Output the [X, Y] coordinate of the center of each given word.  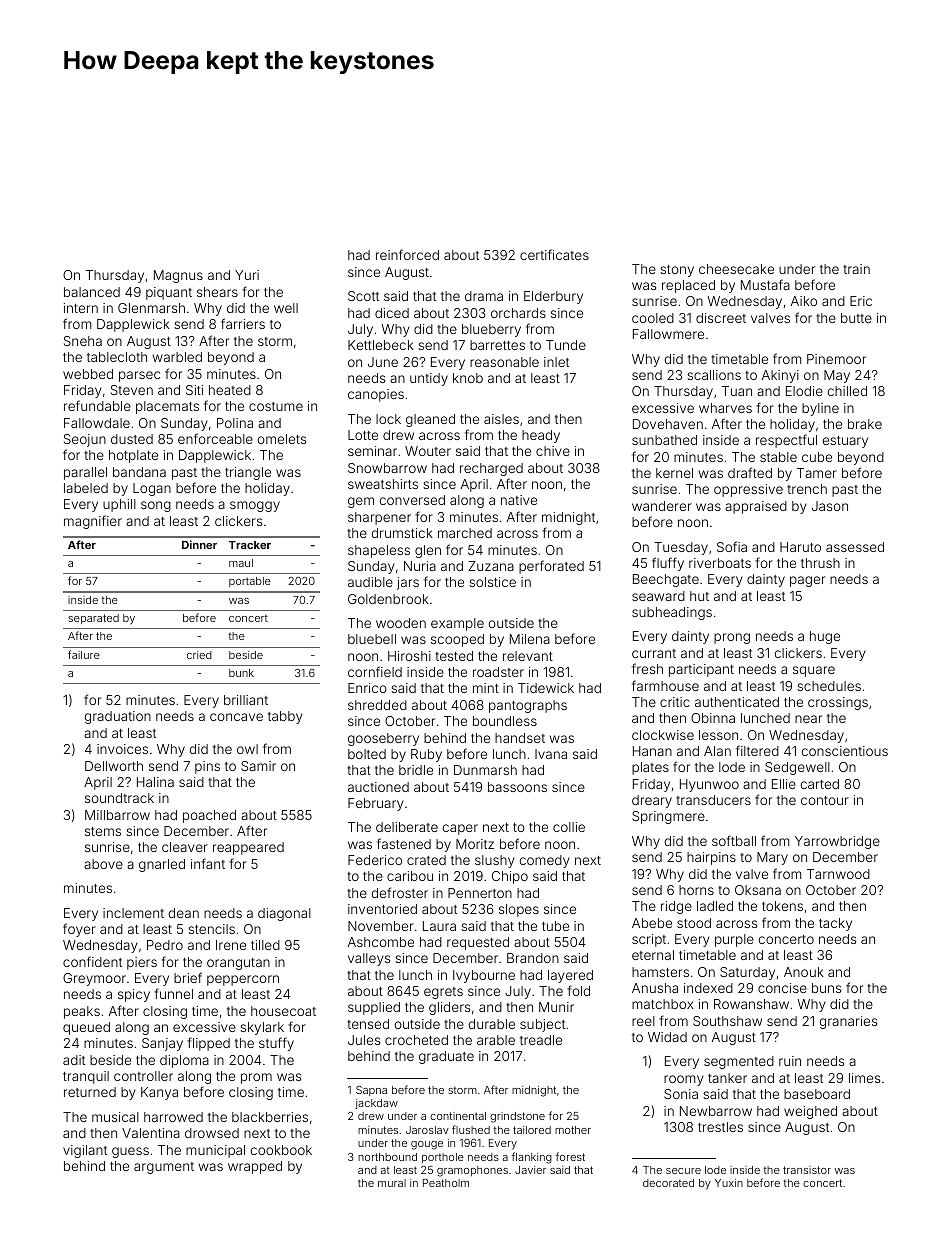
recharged [491, 469]
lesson [718, 735]
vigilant [85, 1151]
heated [230, 390]
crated [426, 860]
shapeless [379, 551]
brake [865, 424]
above [103, 864]
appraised [756, 507]
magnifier [93, 522]
